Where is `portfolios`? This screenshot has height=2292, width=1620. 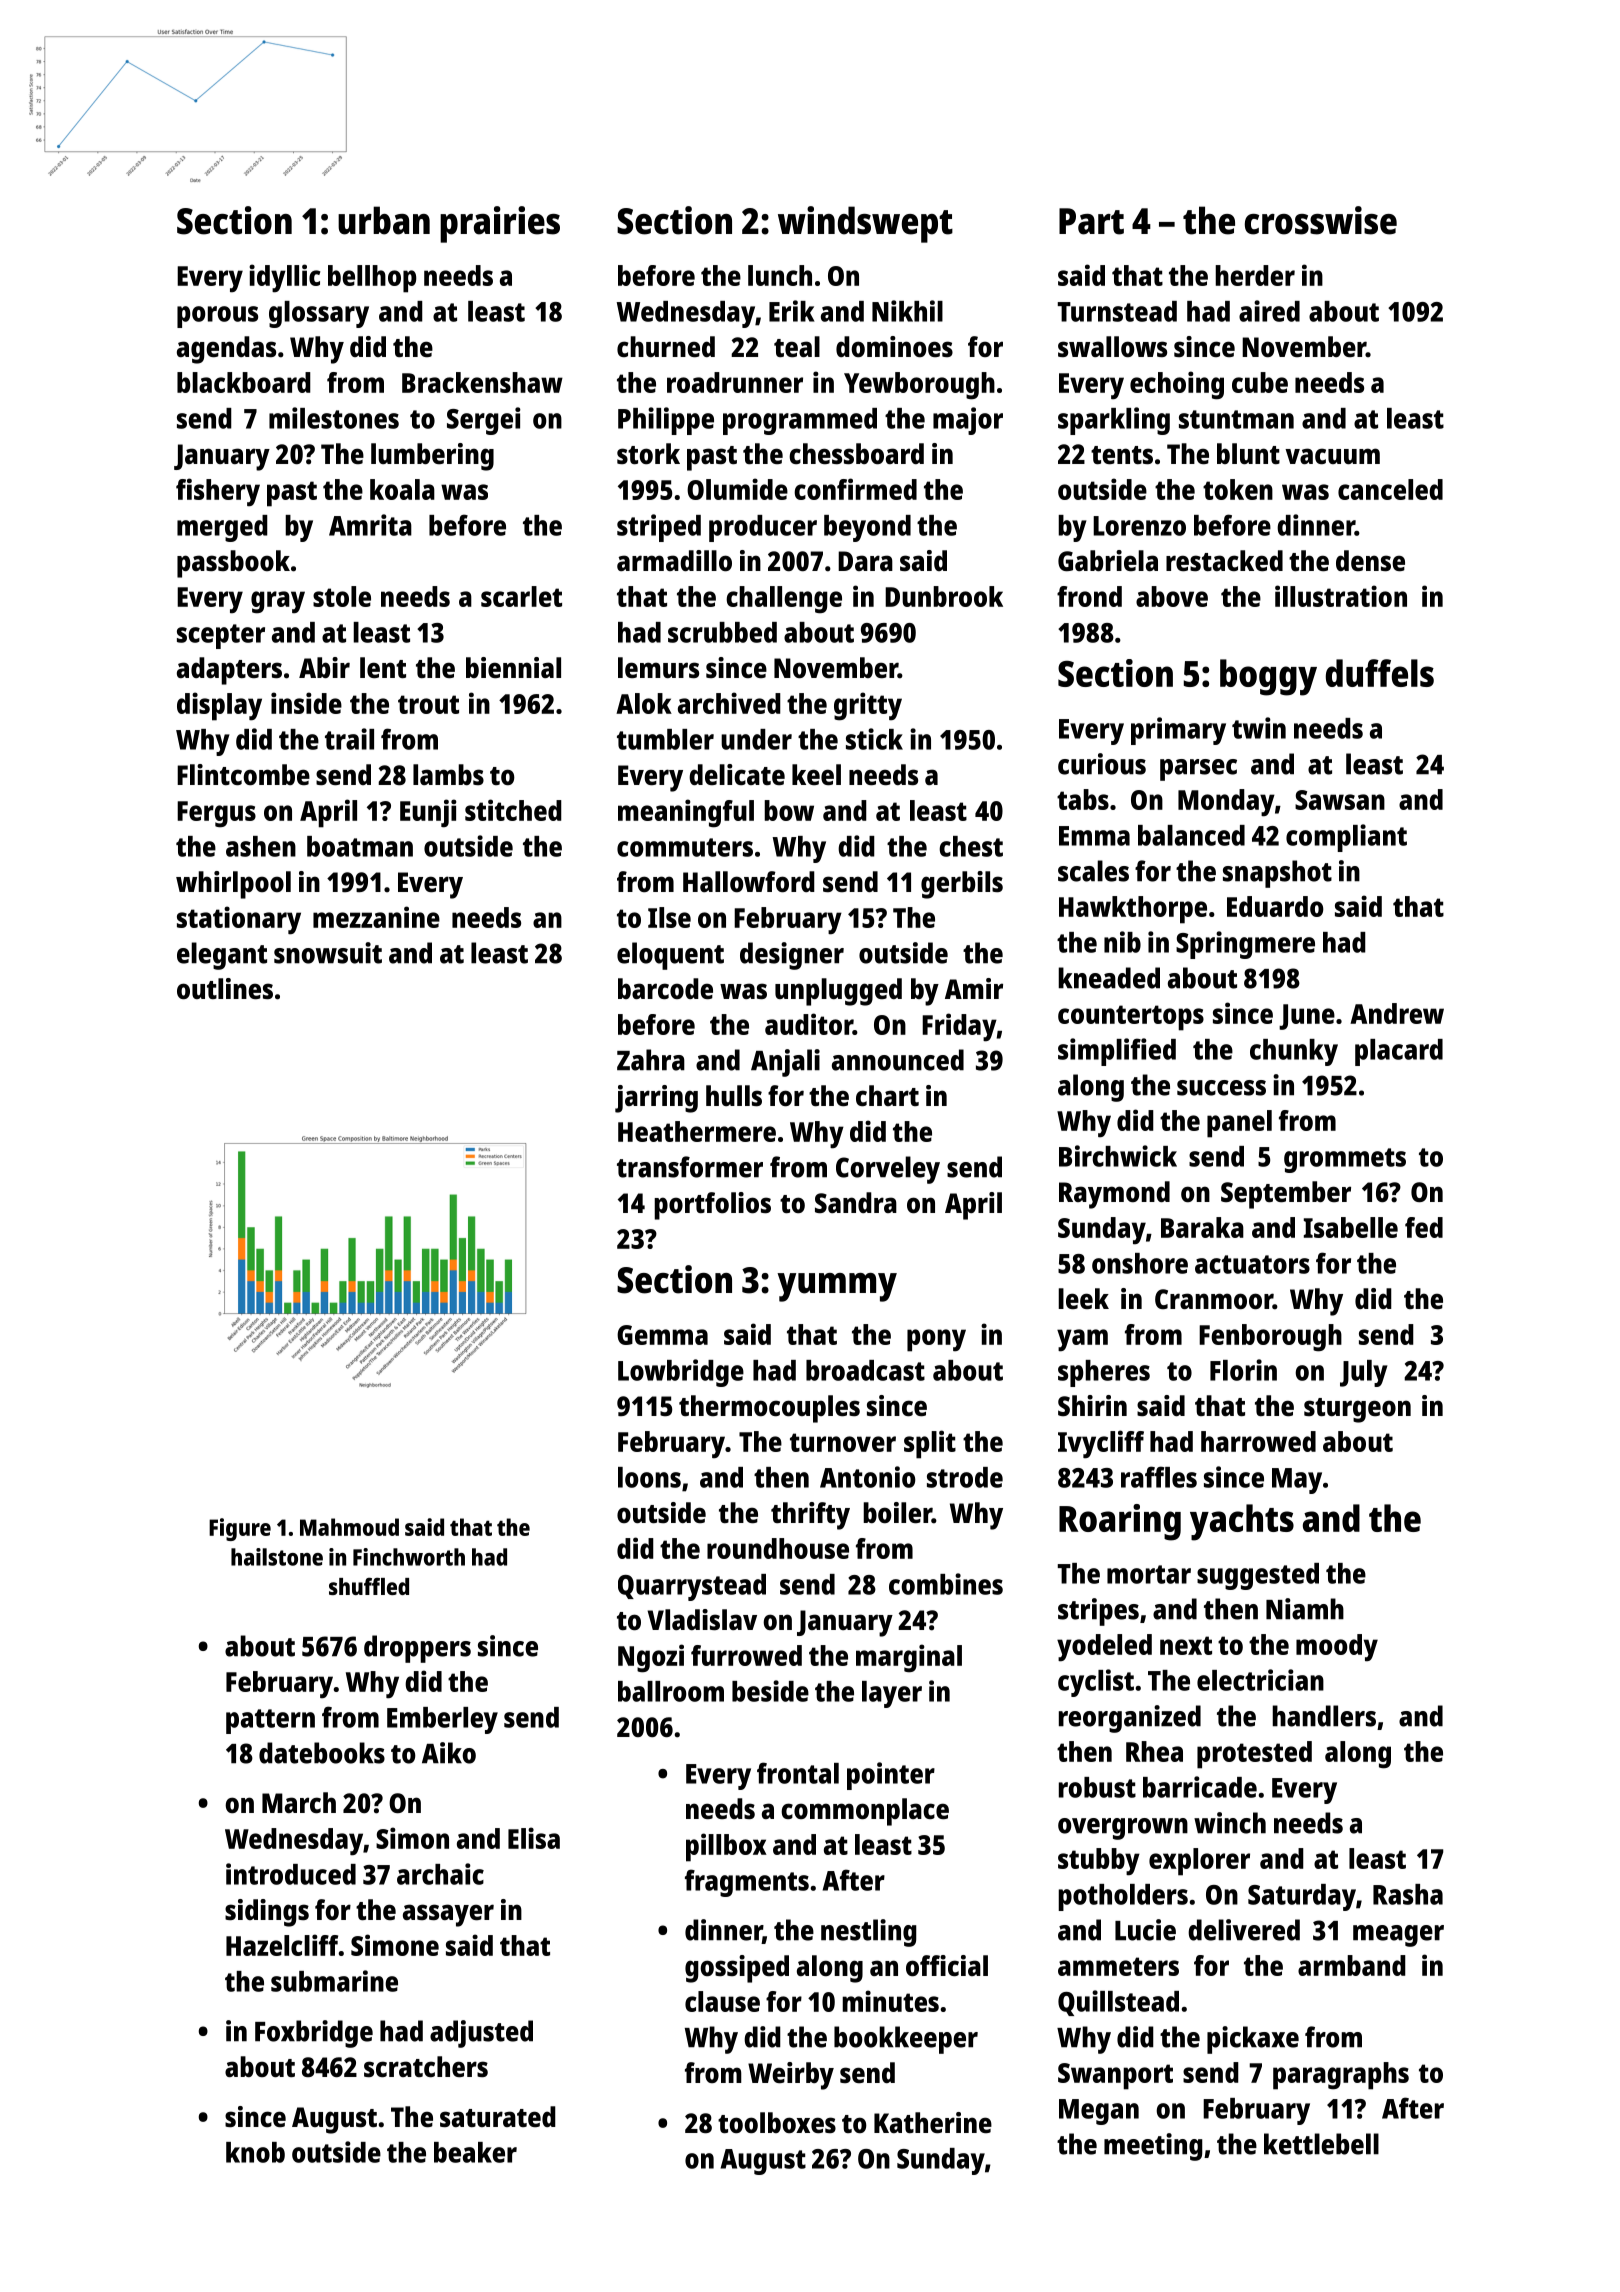
portfolios is located at coordinates (712, 1206).
